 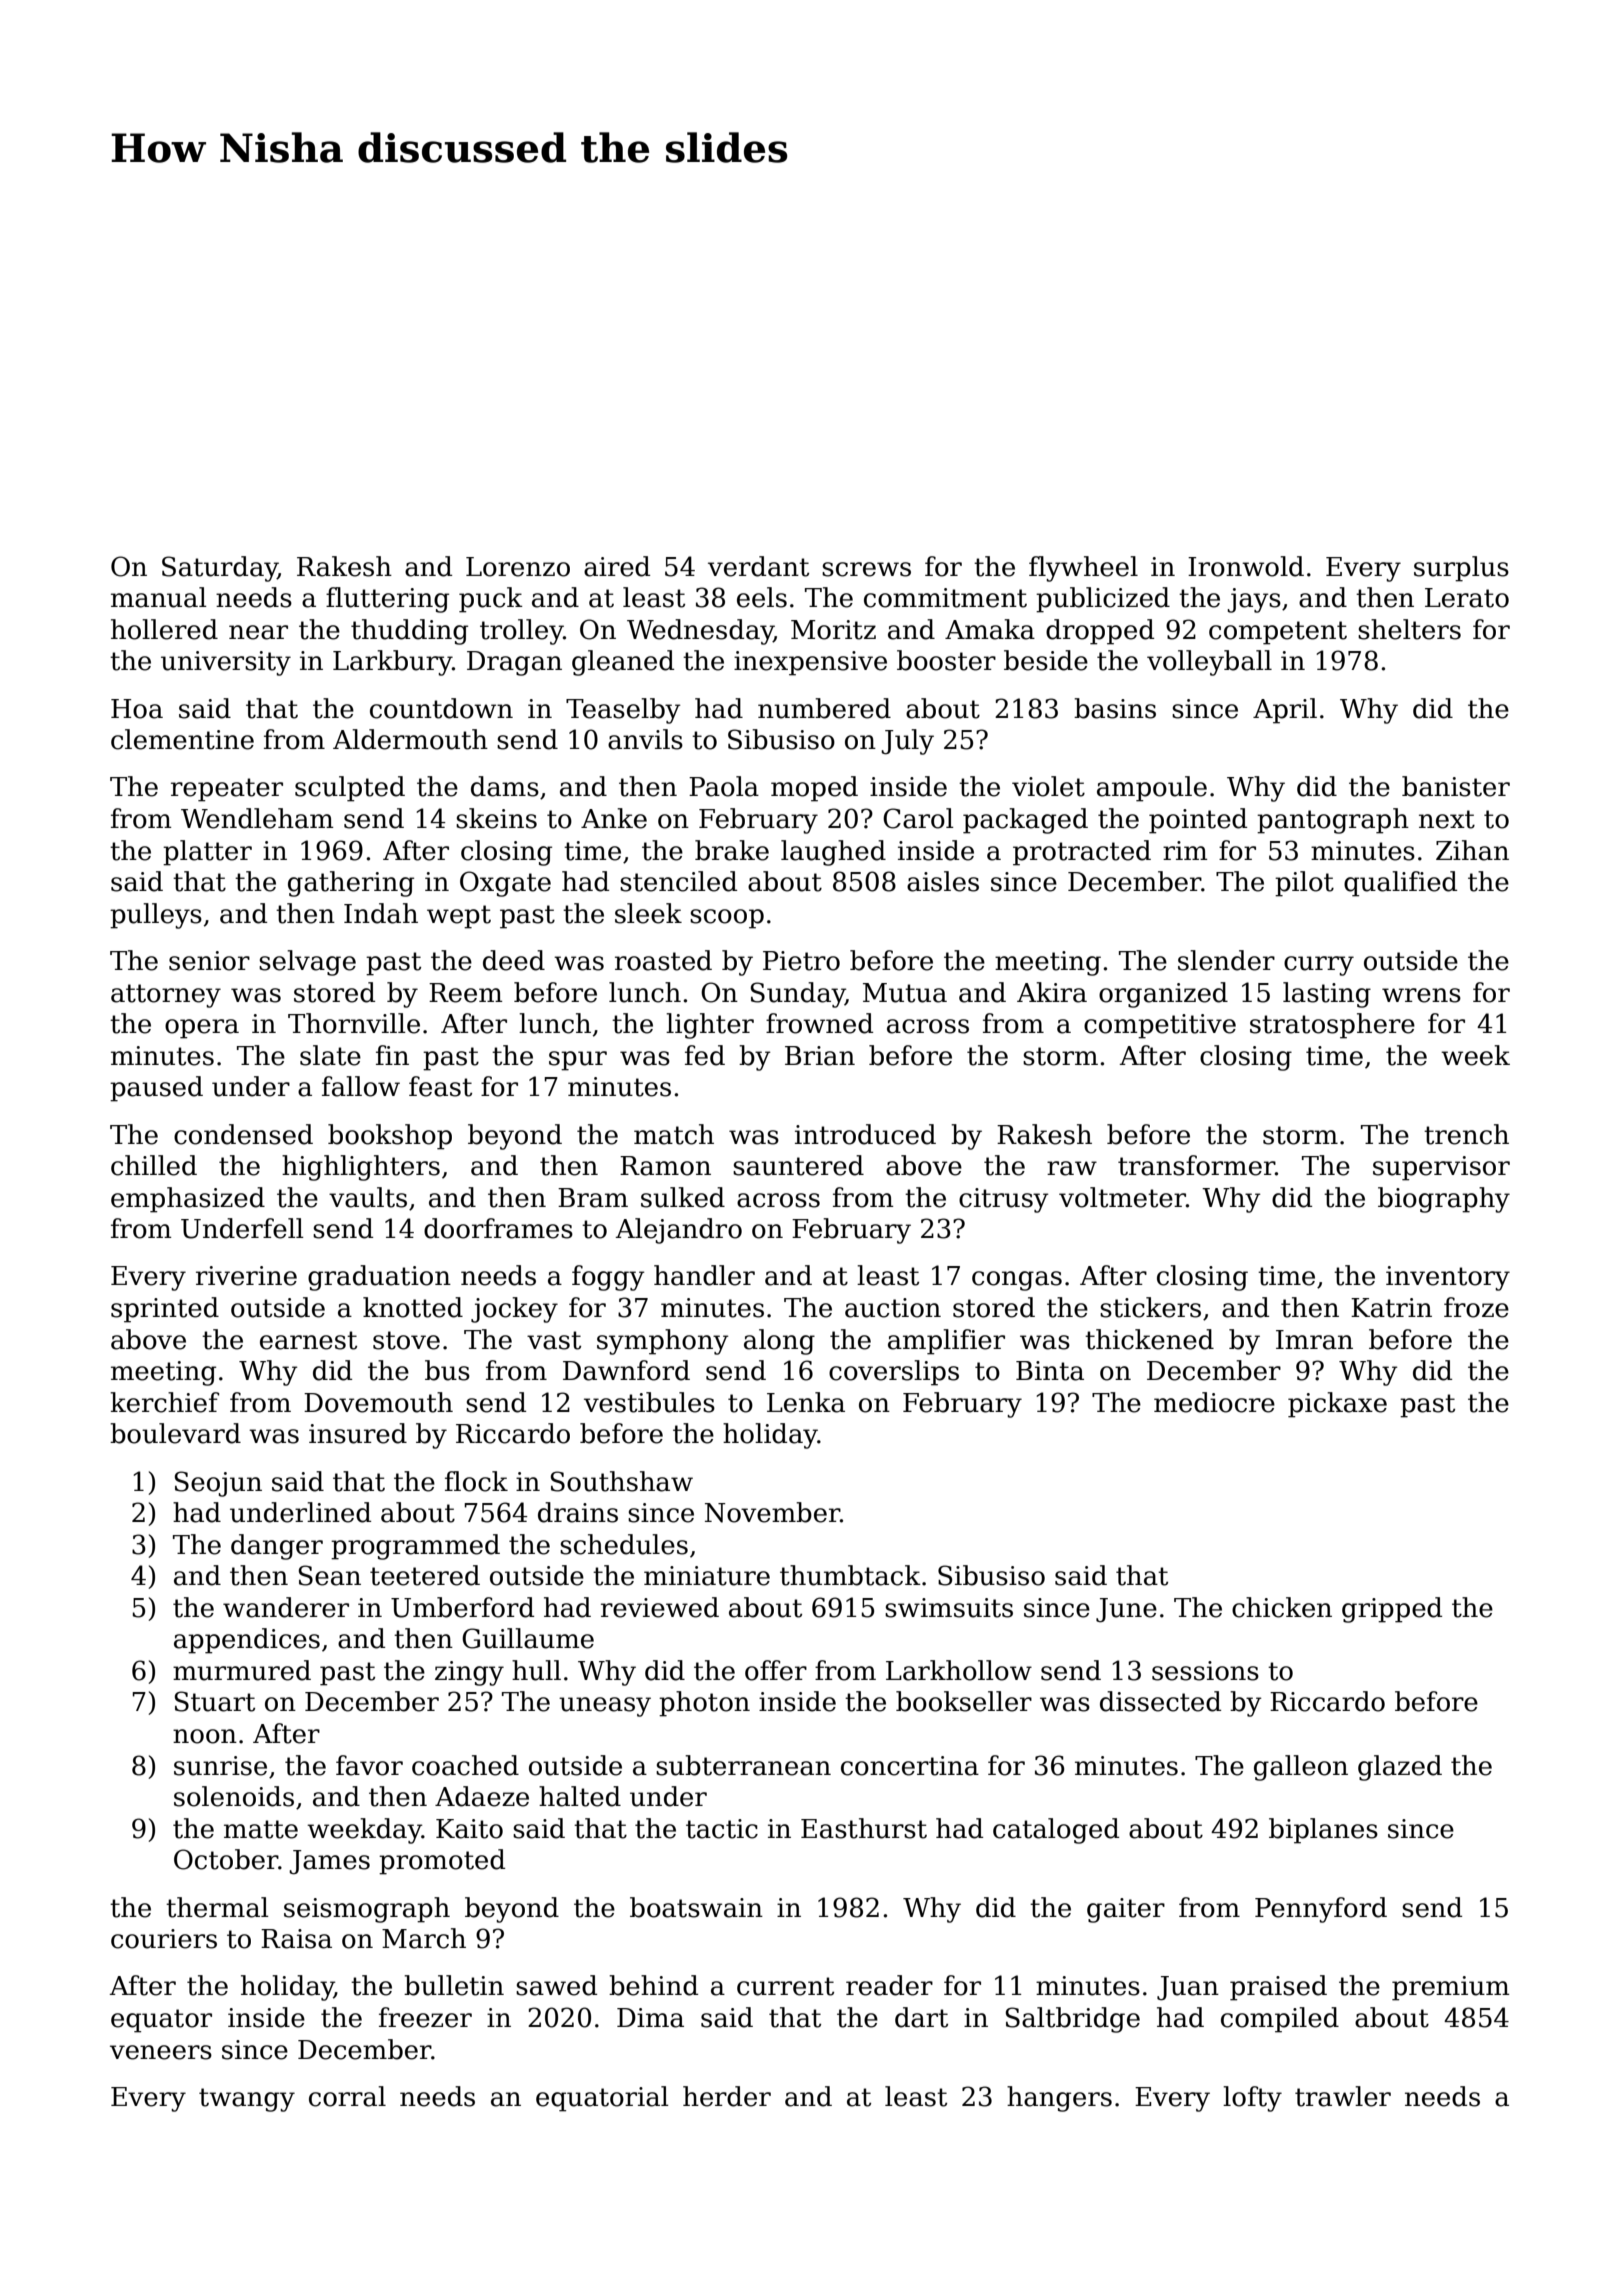 I want to click on Larkbury, so click(x=392, y=663).
